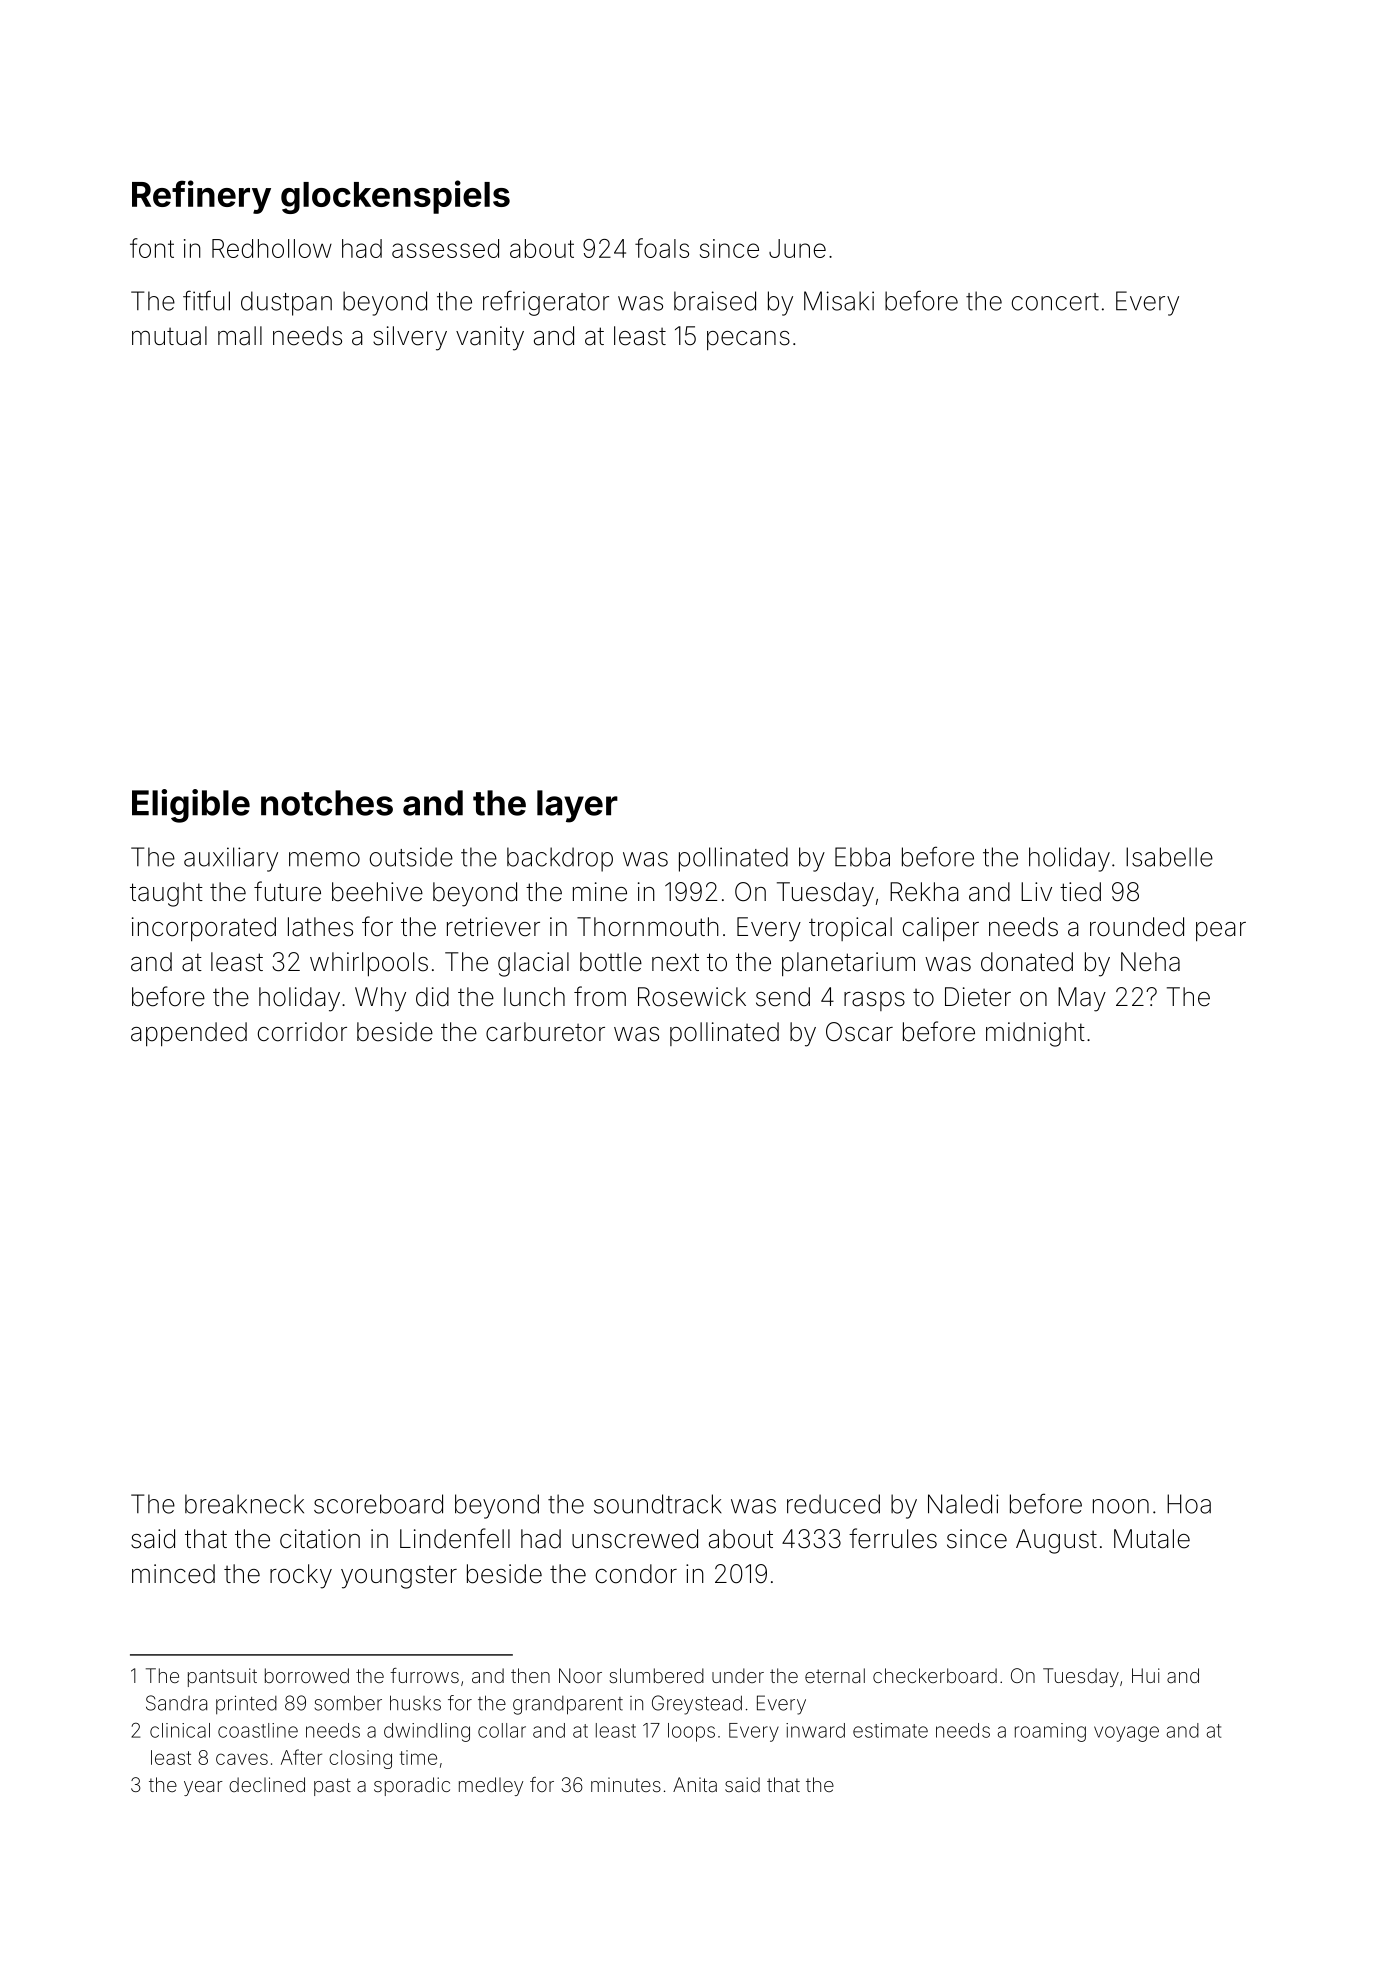  I want to click on pecans, so click(748, 340).
